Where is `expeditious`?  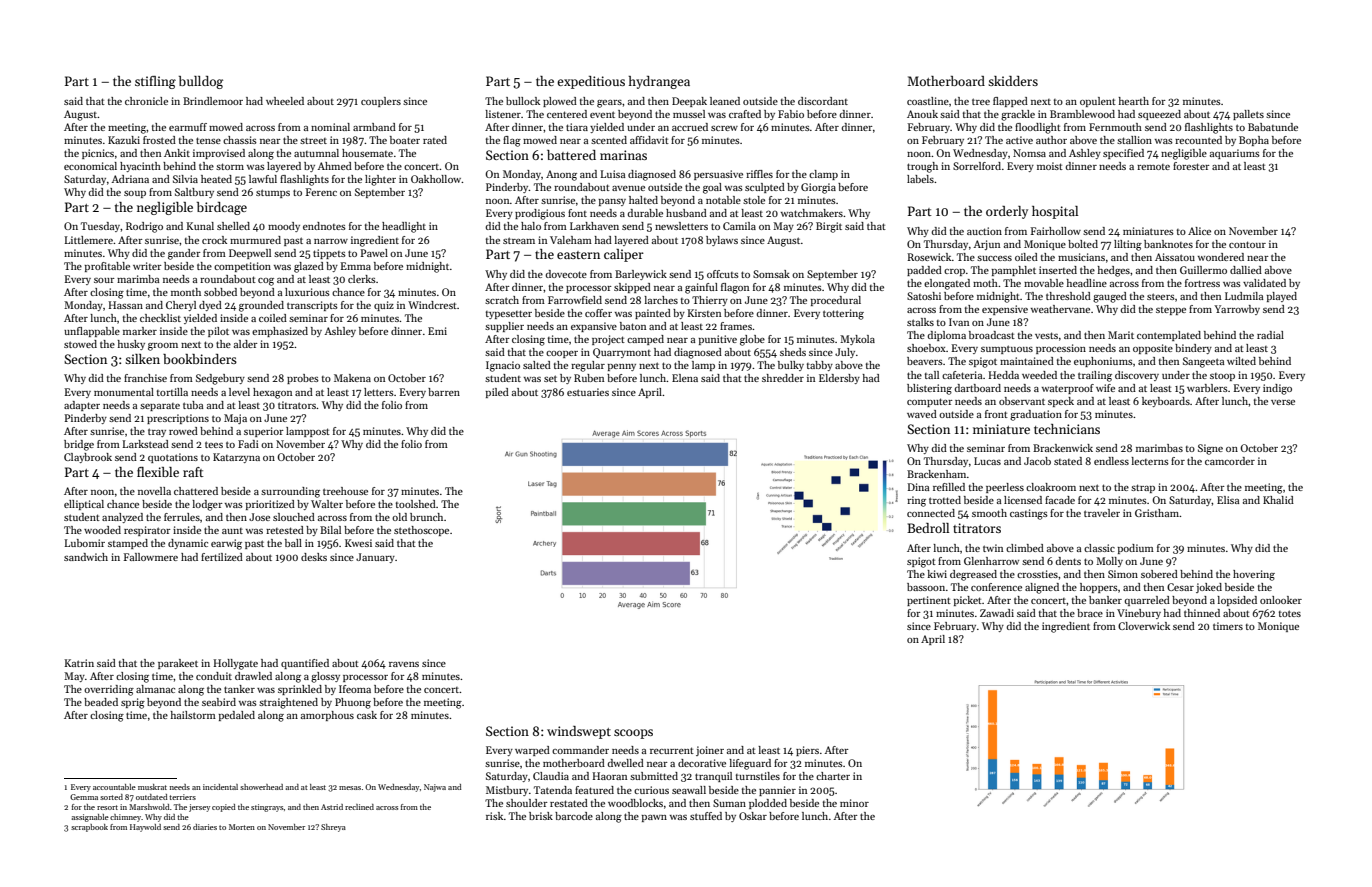 expeditious is located at coordinates (591, 82).
